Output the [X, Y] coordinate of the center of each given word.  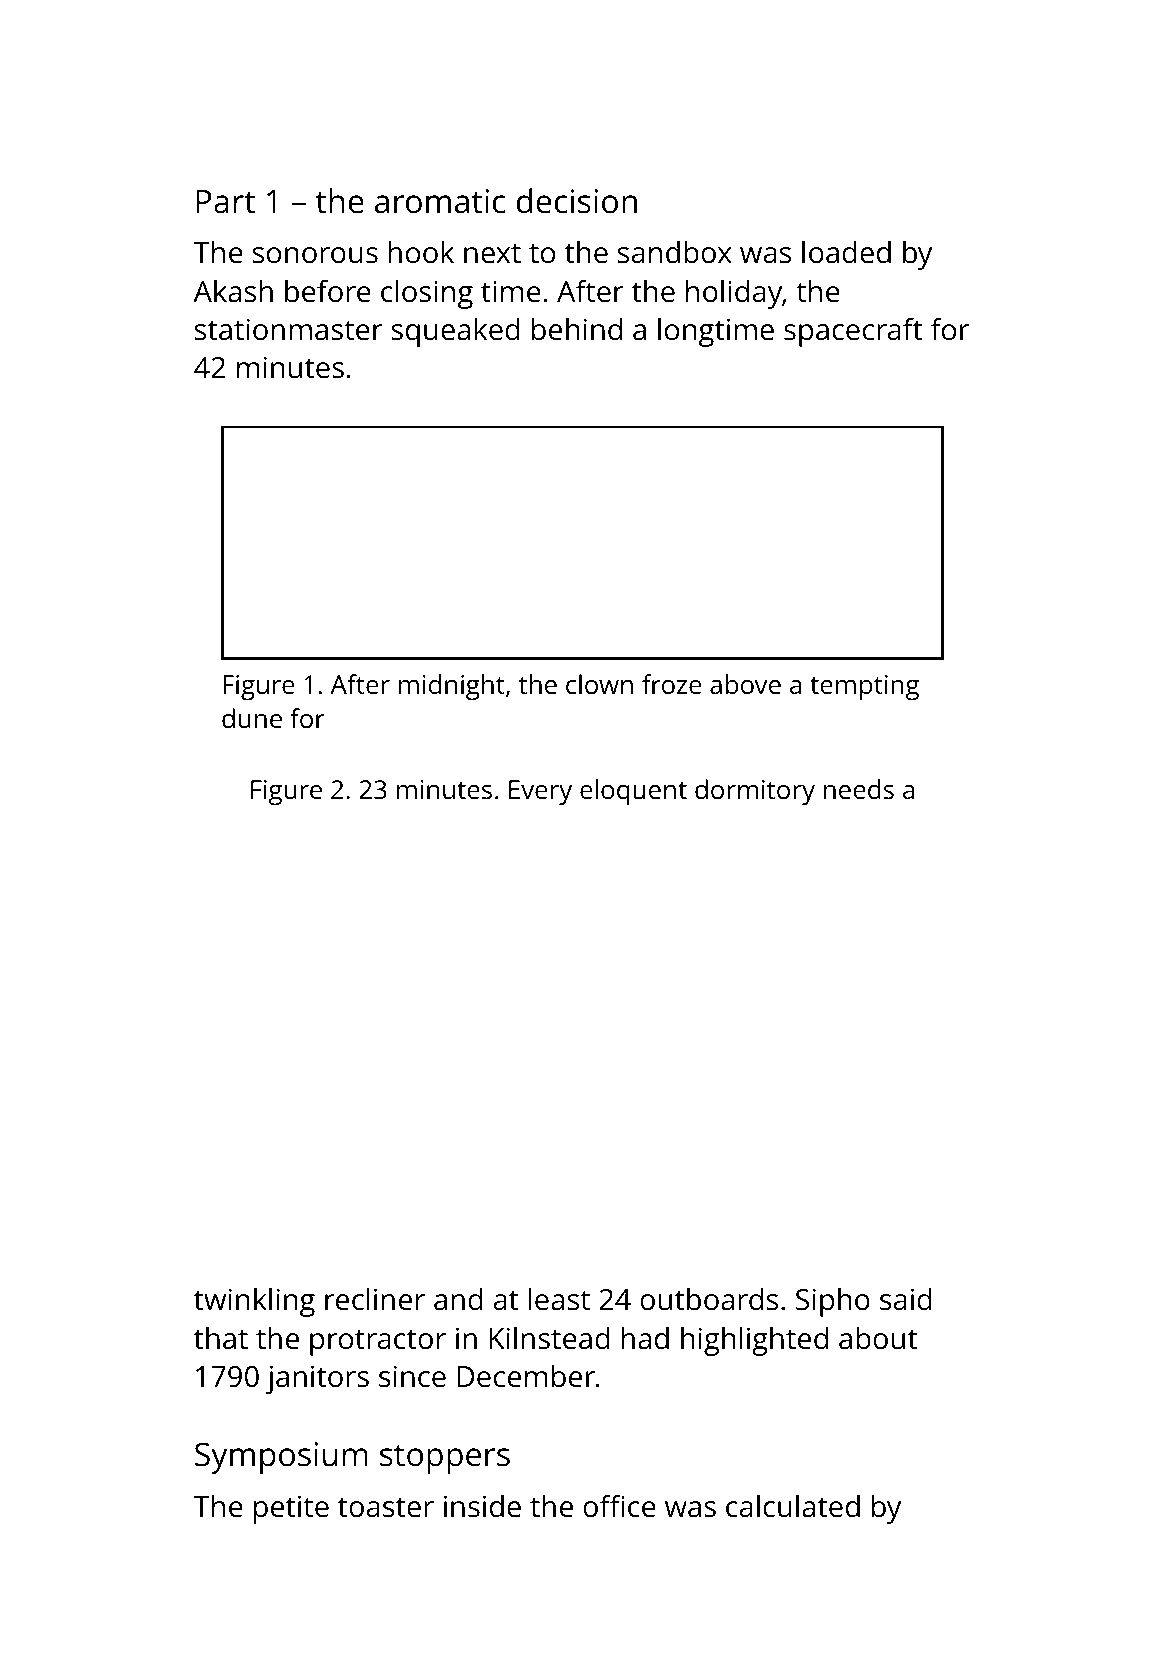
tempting [864, 687]
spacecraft [853, 332]
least [559, 1299]
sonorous [315, 255]
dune [252, 718]
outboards [709, 1299]
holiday [734, 294]
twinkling [254, 1302]
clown [599, 684]
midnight [452, 687]
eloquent [633, 792]
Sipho [833, 1302]
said [906, 1299]
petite [291, 1509]
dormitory [755, 792]
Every [540, 792]
